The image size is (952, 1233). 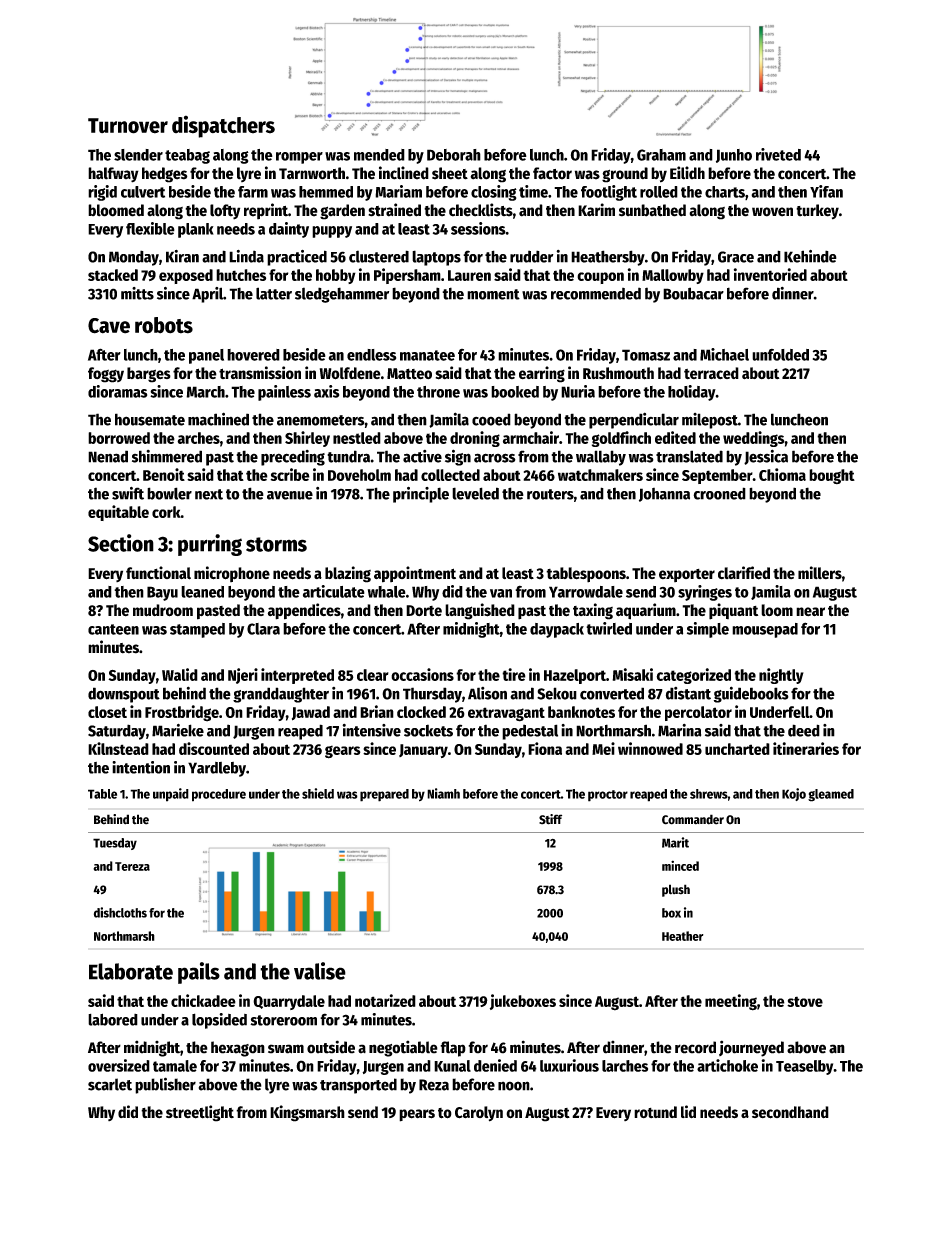 What do you see at coordinates (304, 611) in the page?
I see `appendices` at bounding box center [304, 611].
